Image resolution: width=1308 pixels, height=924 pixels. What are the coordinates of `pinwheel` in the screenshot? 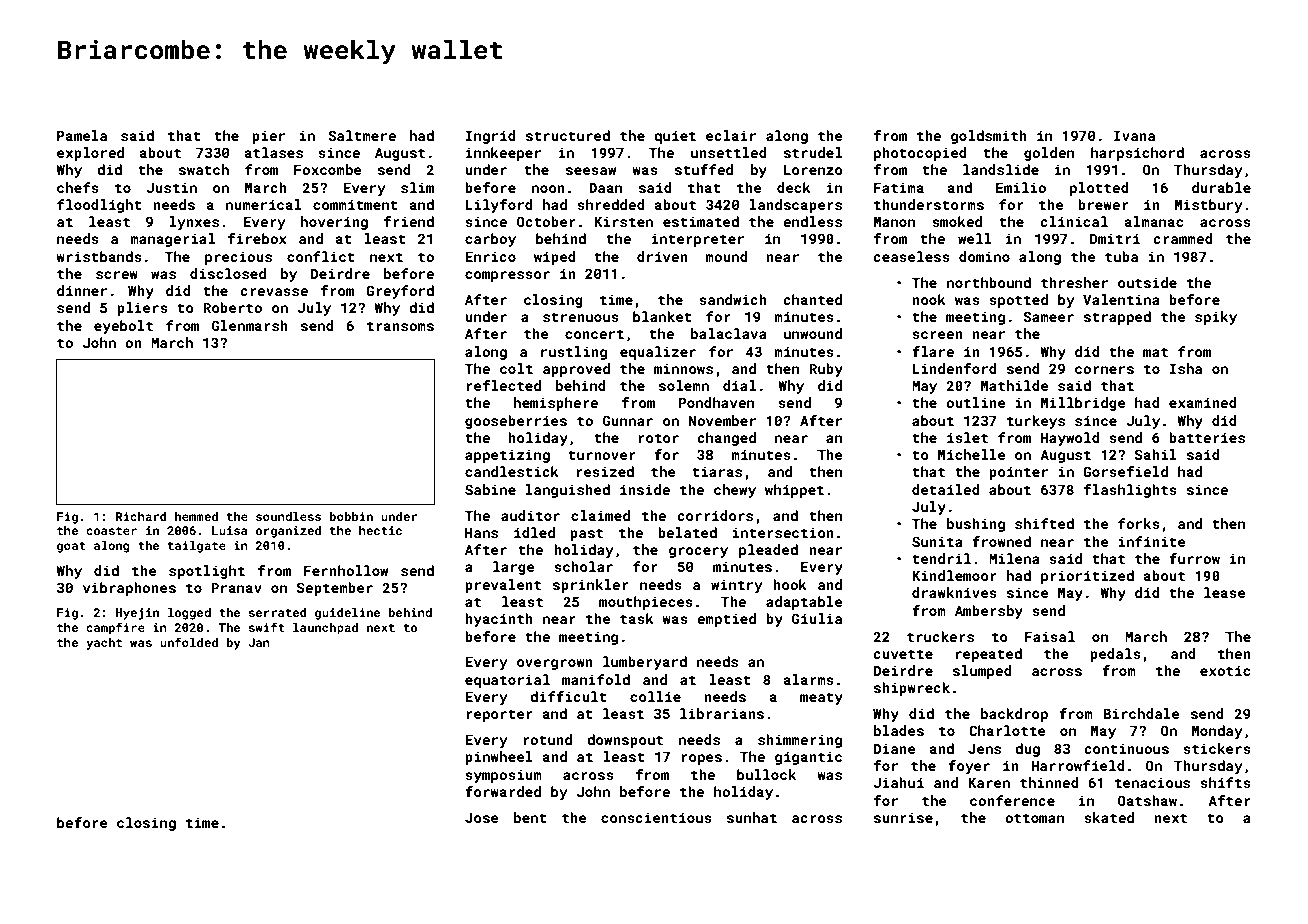 It's located at (499, 758).
